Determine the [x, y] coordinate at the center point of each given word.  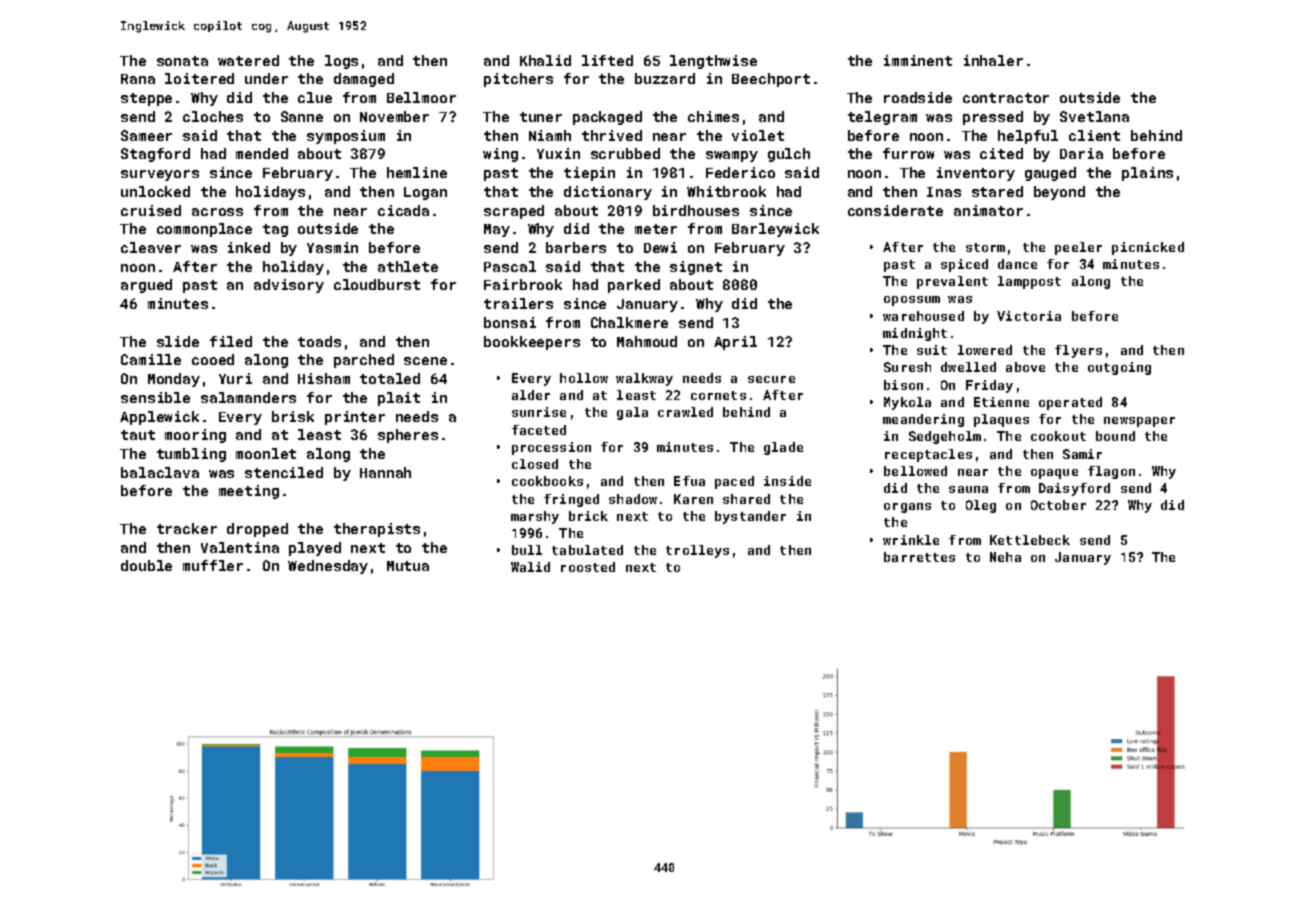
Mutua [408, 566]
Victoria [1029, 316]
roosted [588, 567]
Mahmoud [647, 341]
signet [696, 268]
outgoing [1119, 368]
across [217, 212]
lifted [607, 60]
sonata [182, 61]
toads [319, 341]
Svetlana [1094, 116]
